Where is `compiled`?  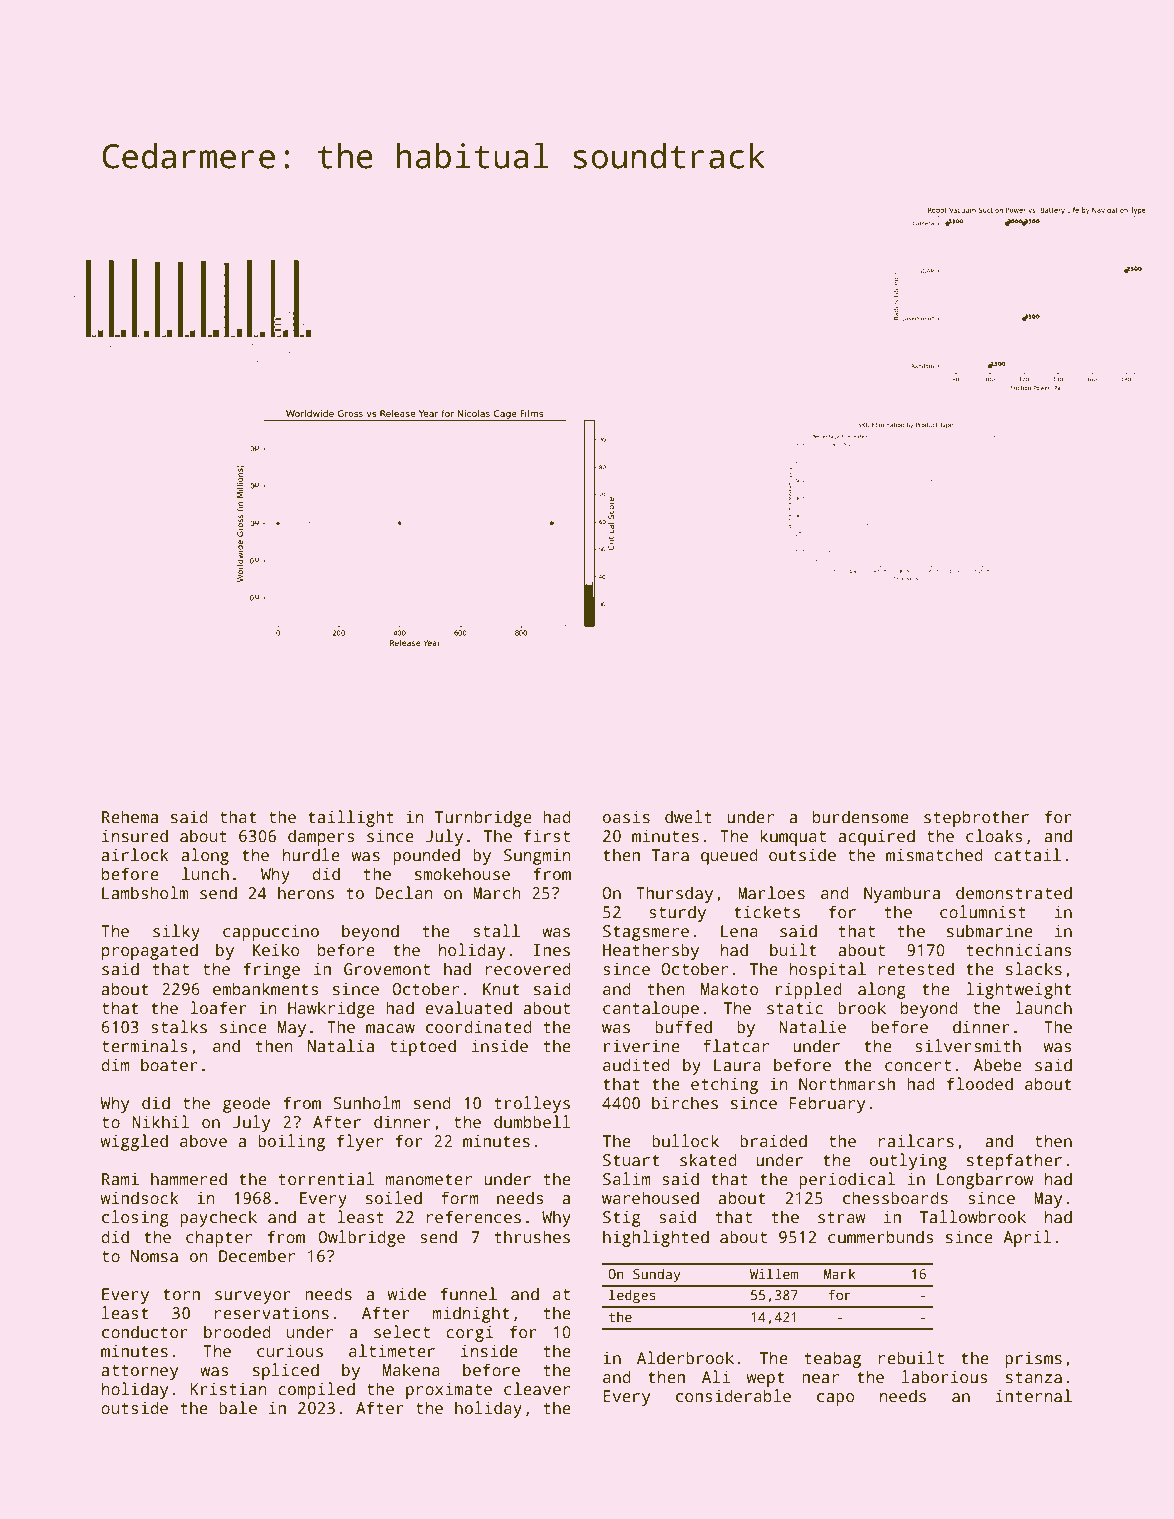 compiled is located at coordinates (316, 1390).
